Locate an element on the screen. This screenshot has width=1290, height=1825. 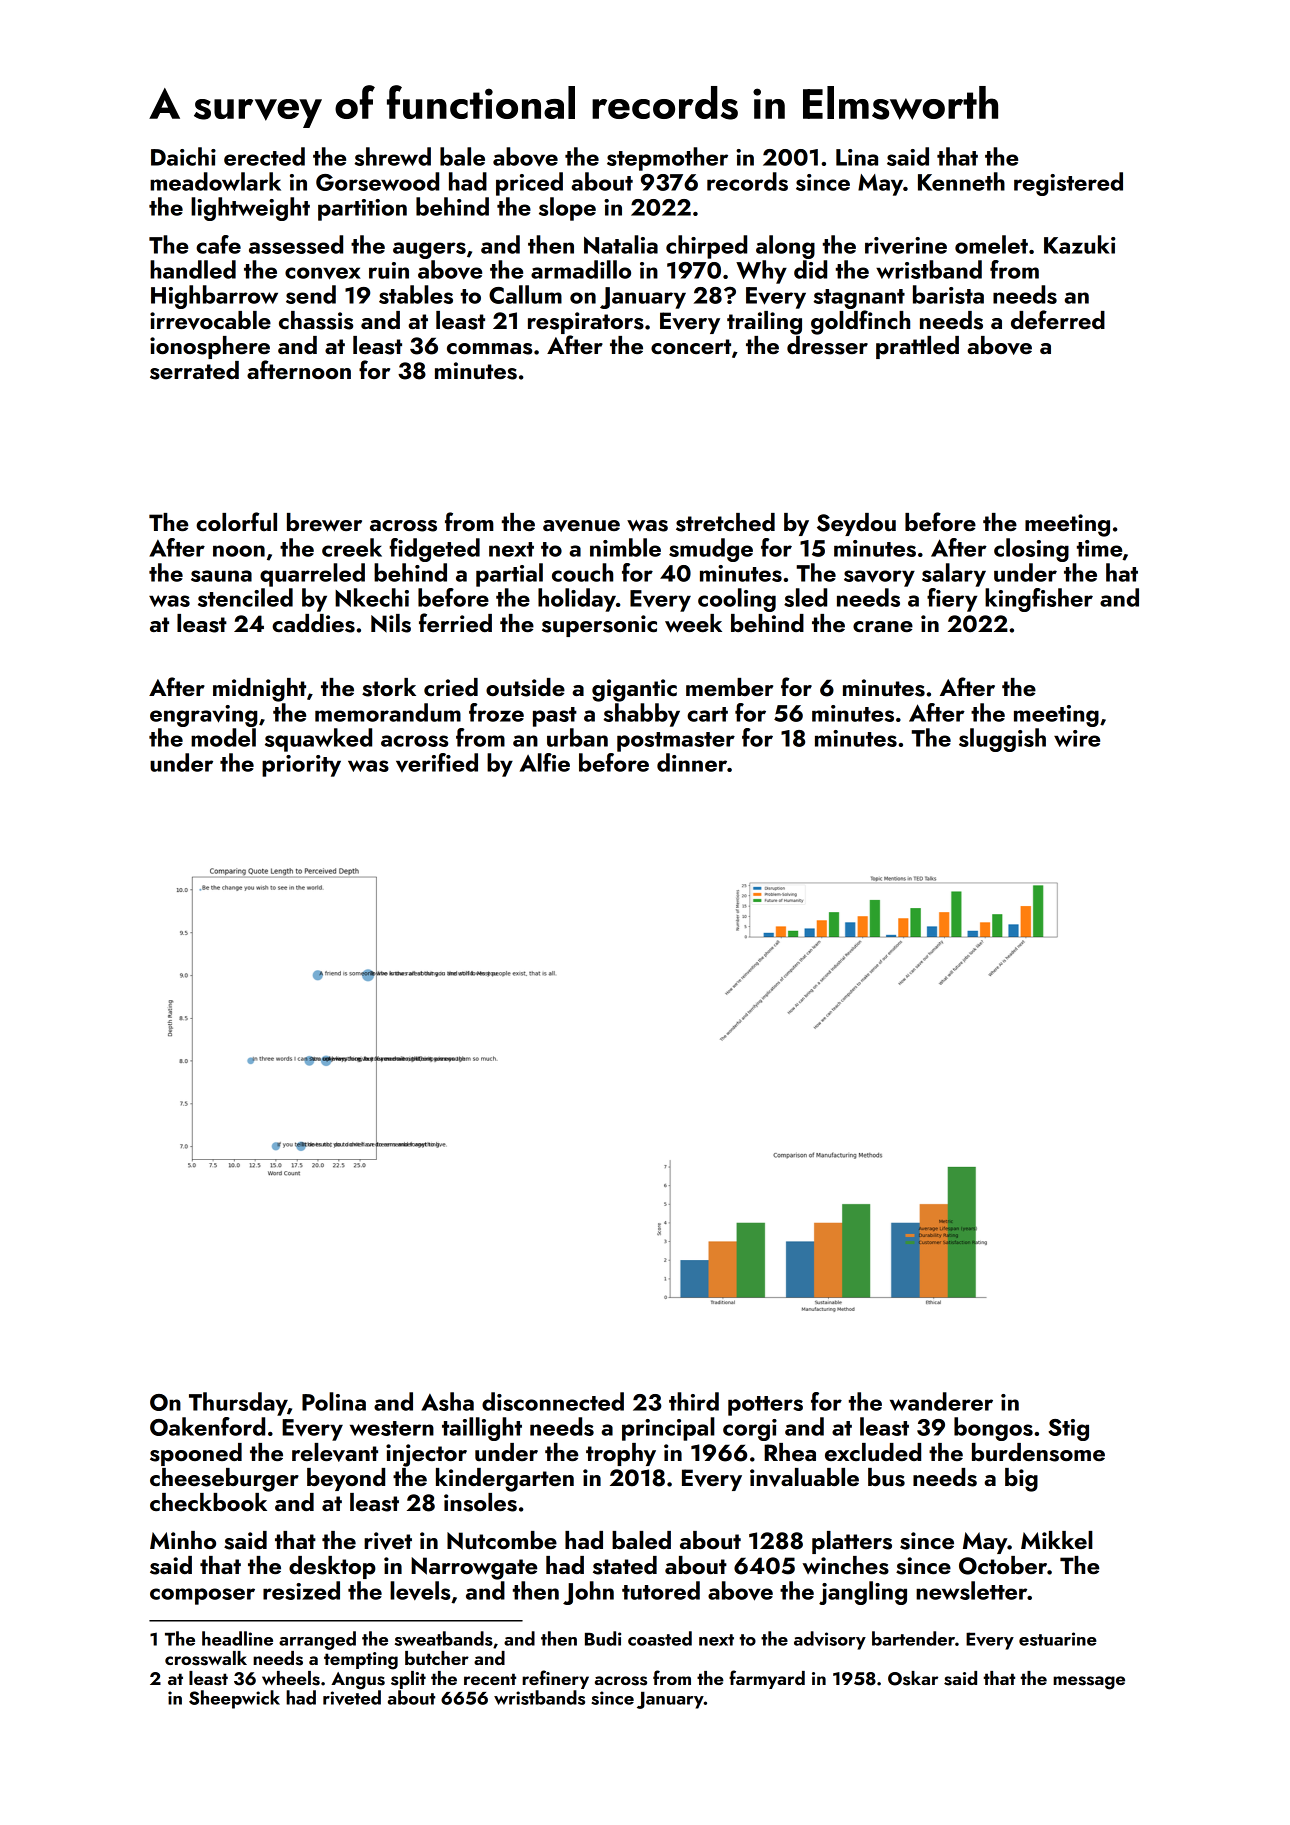
corgi is located at coordinates (750, 1430).
